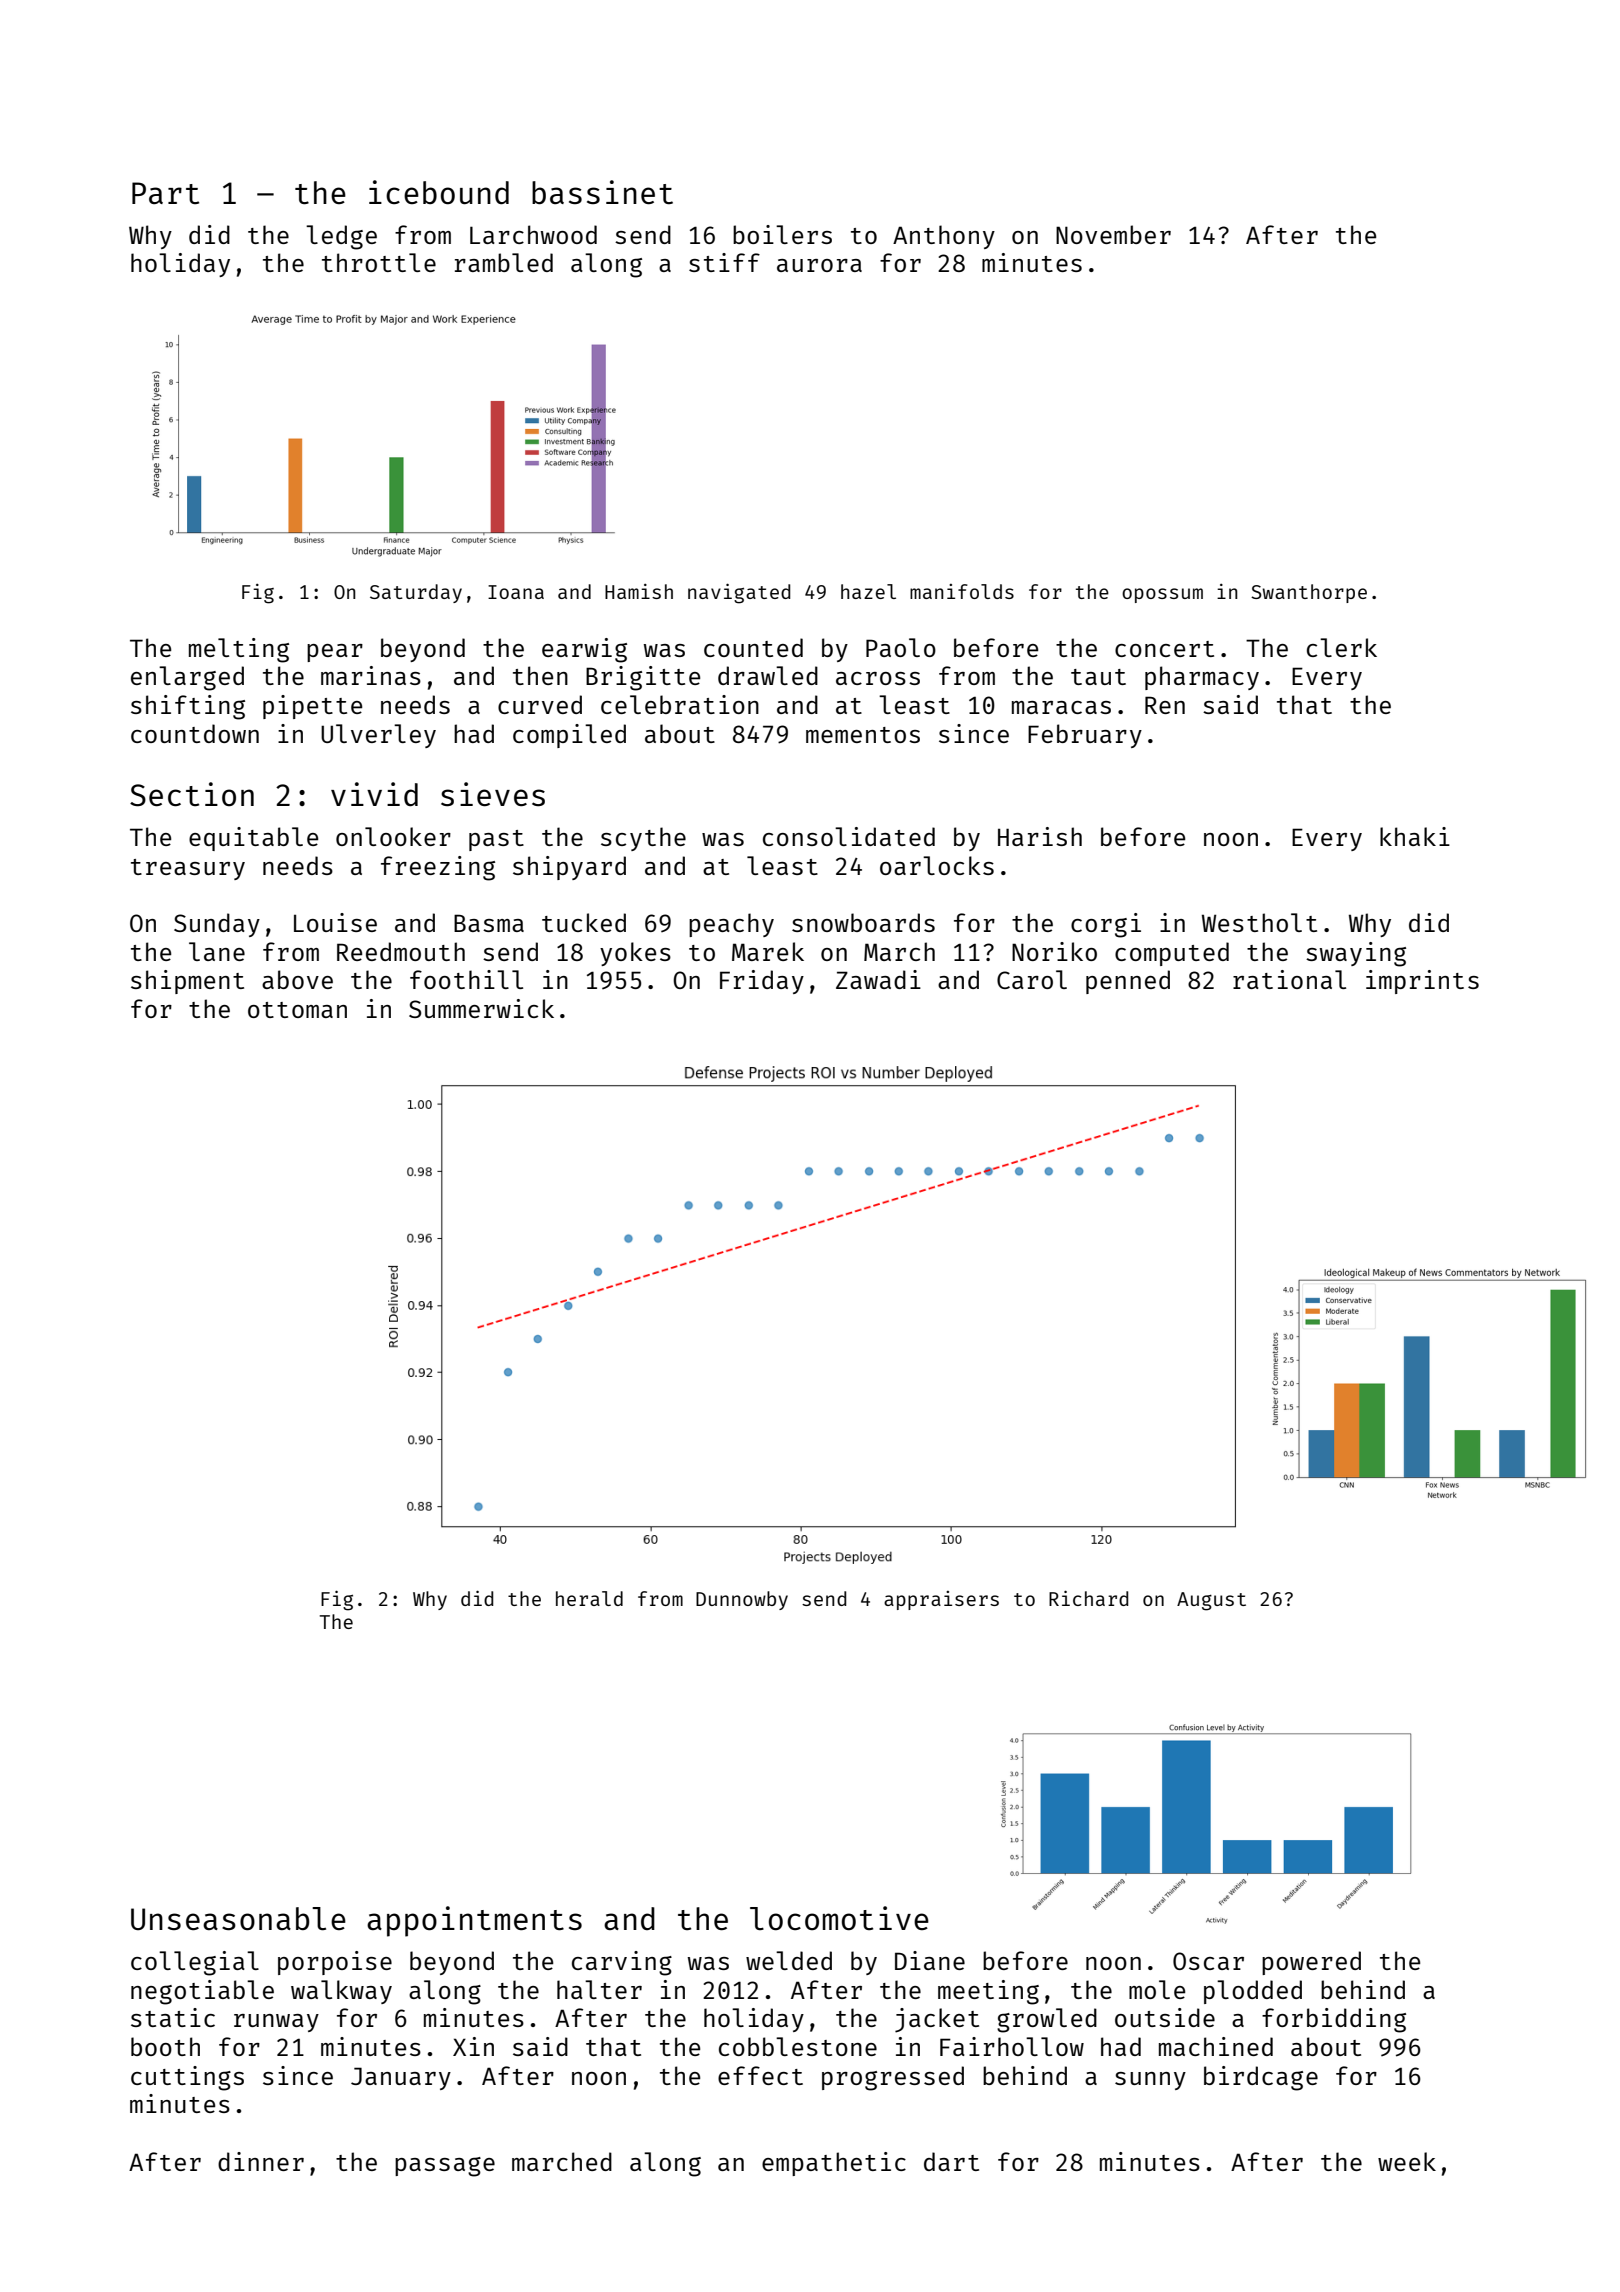 Image resolution: width=1620 pixels, height=2292 pixels. I want to click on Dunnowby, so click(742, 1600).
